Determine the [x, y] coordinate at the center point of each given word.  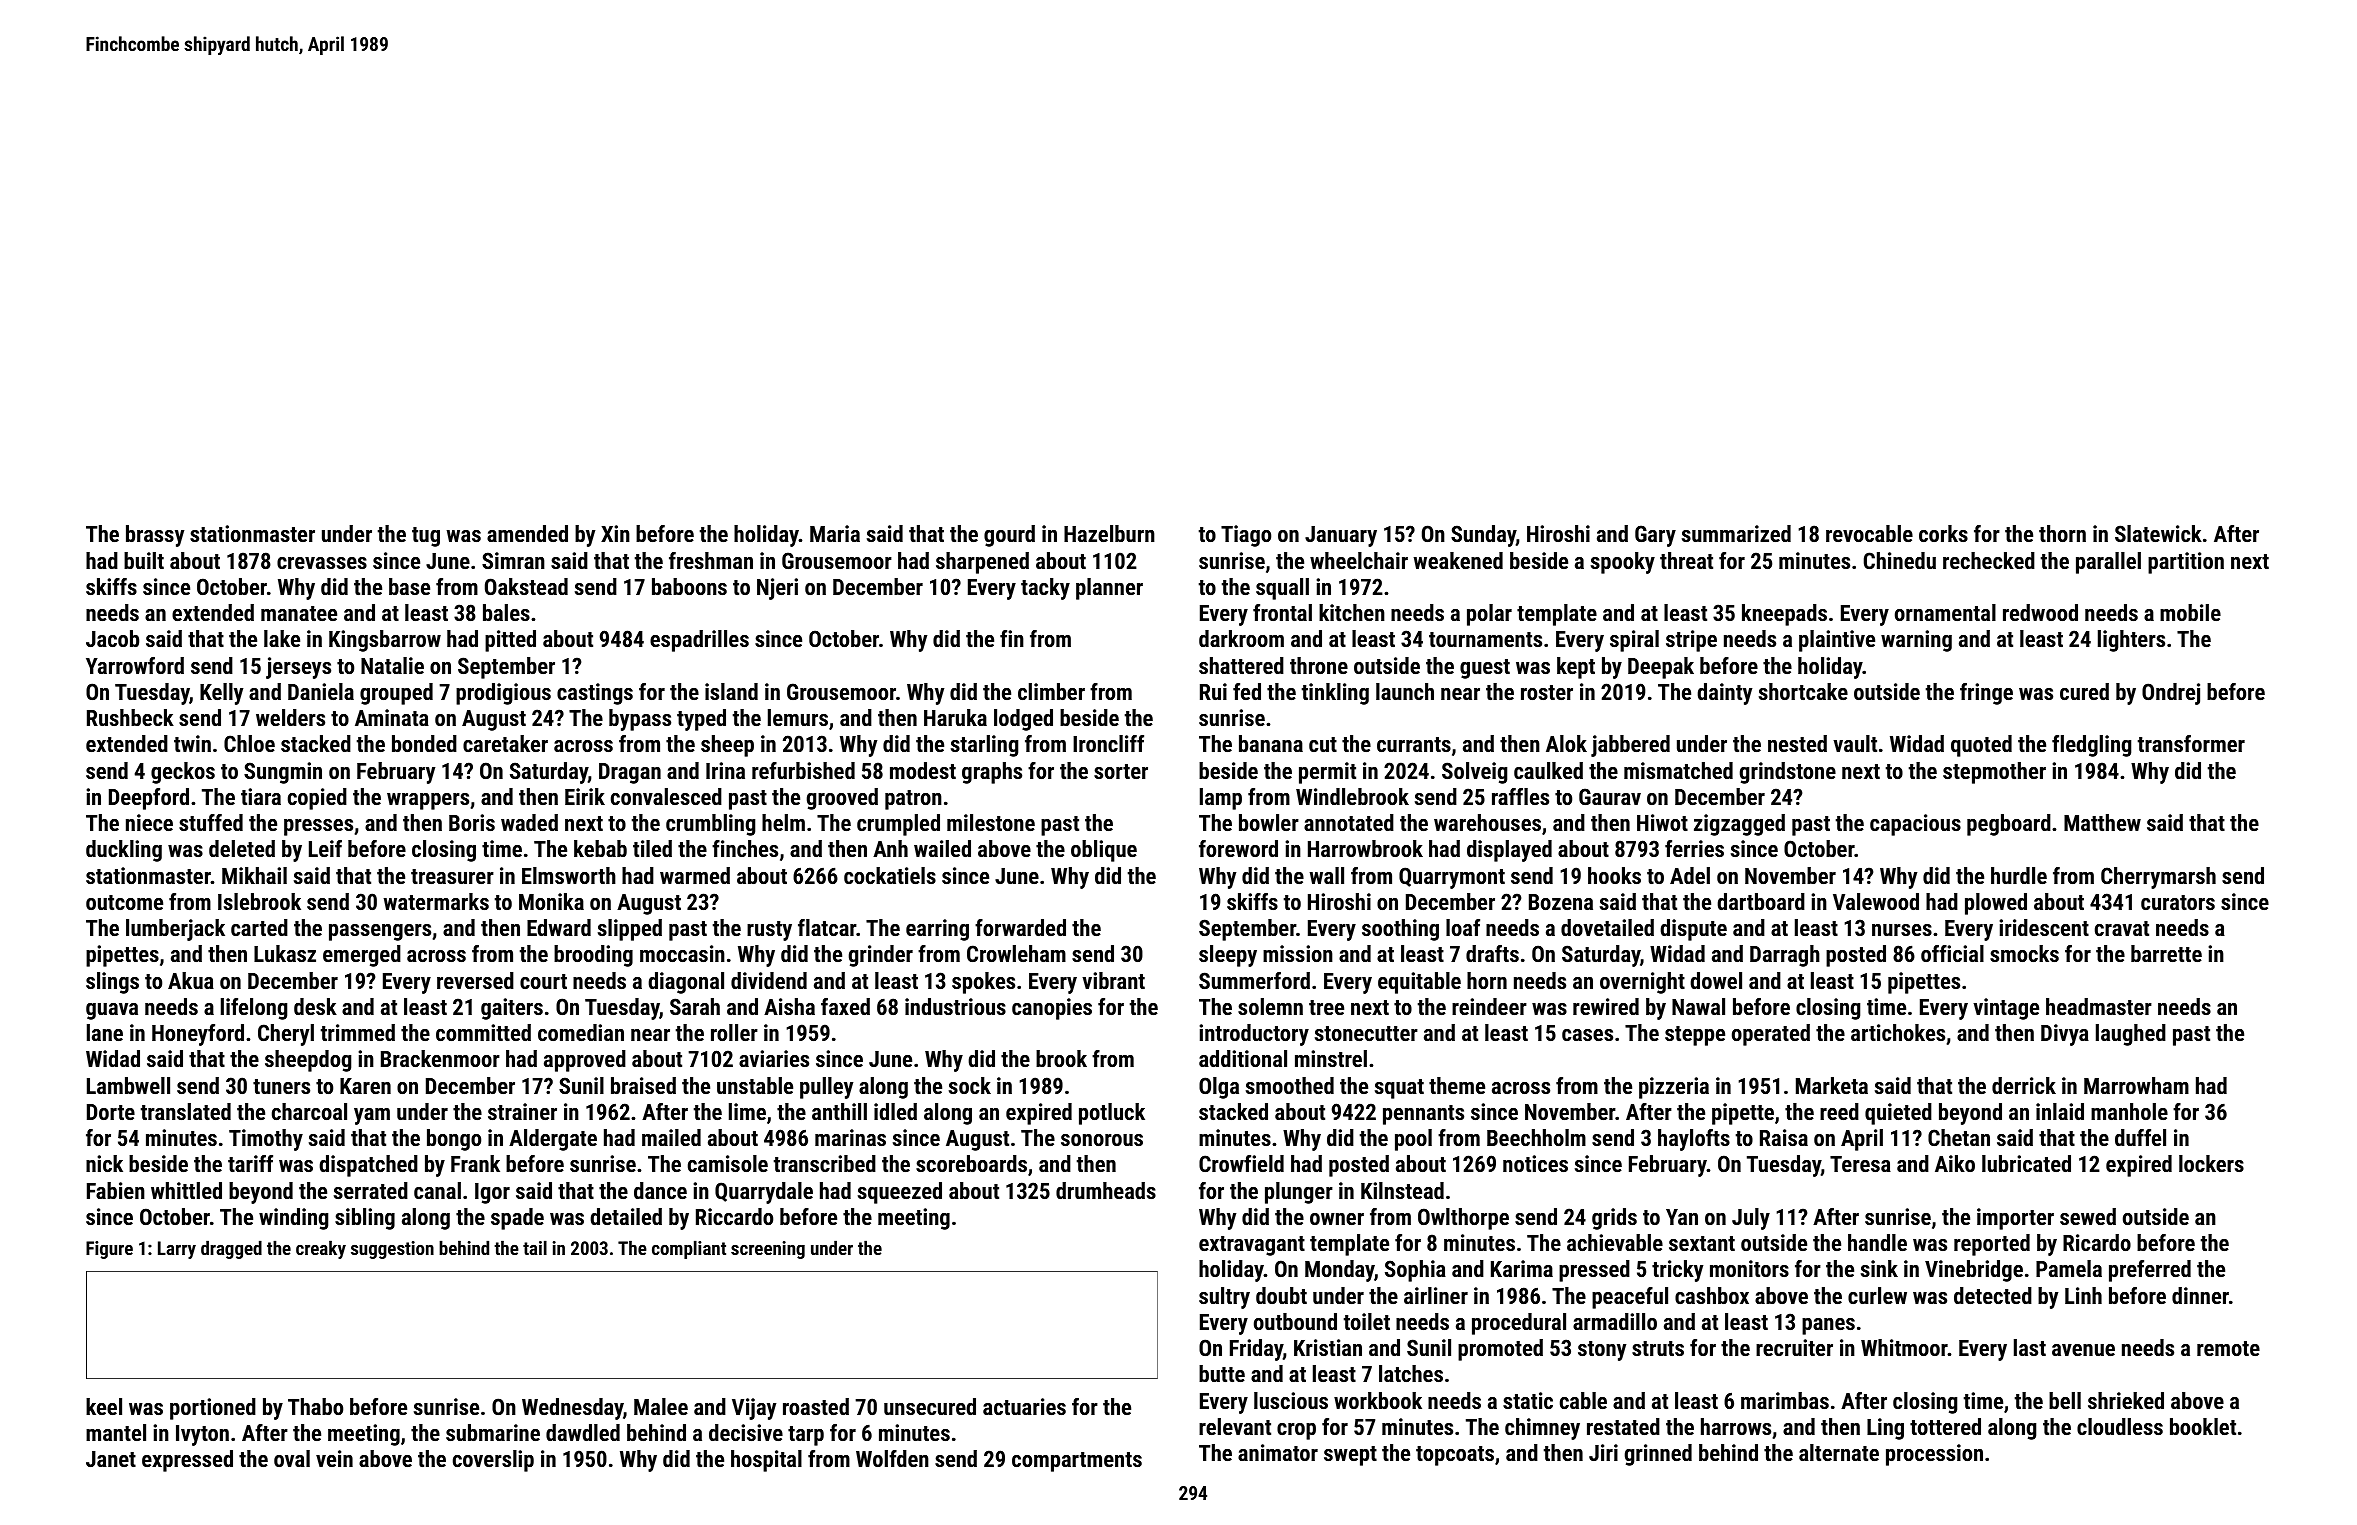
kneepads [1784, 615]
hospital [766, 1461]
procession [1934, 1455]
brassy [155, 536]
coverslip [493, 1461]
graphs [992, 773]
